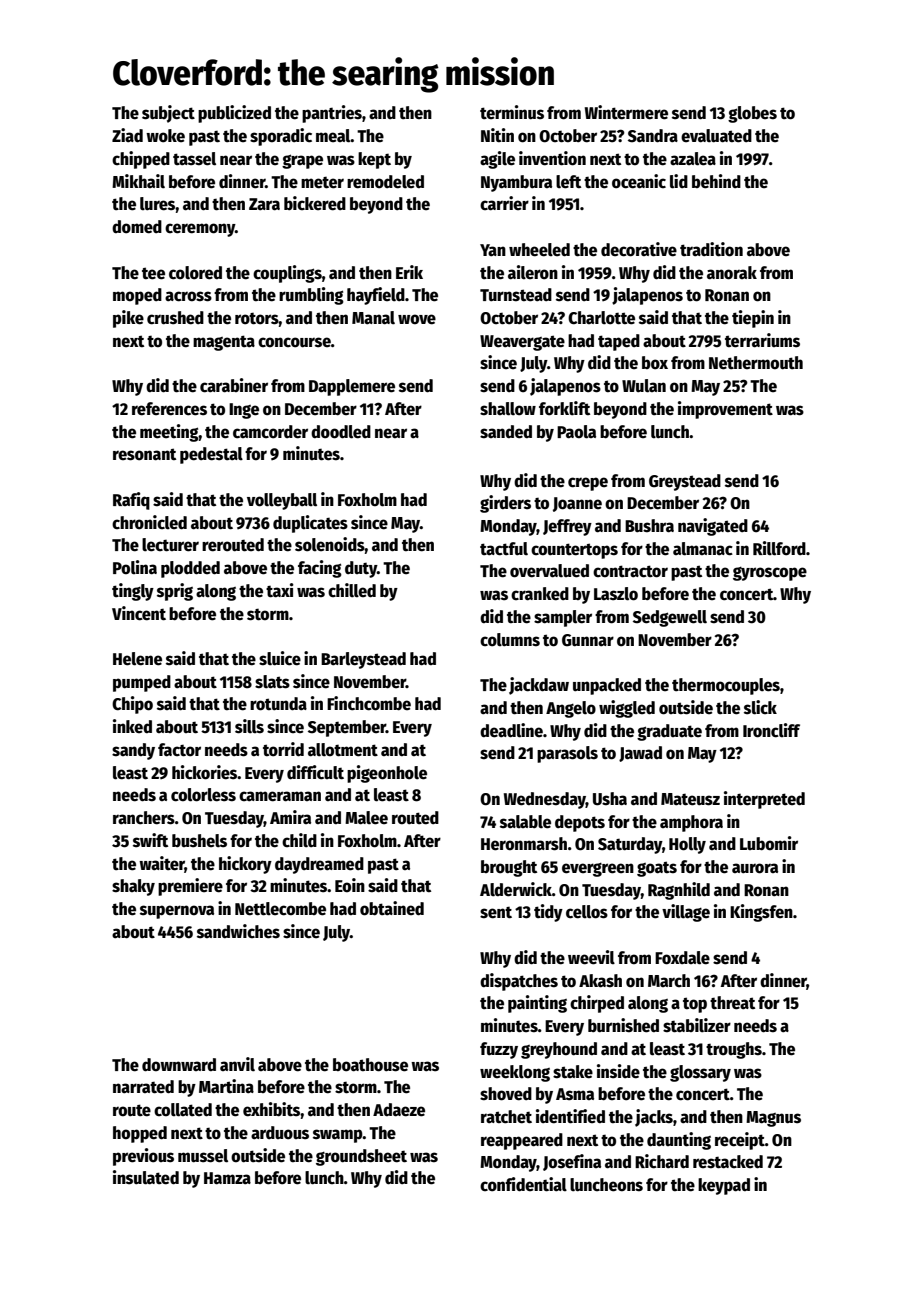 The width and height of the image is (924, 1308). Describe the element at coordinates (505, 504) in the image. I see `girders` at that location.
